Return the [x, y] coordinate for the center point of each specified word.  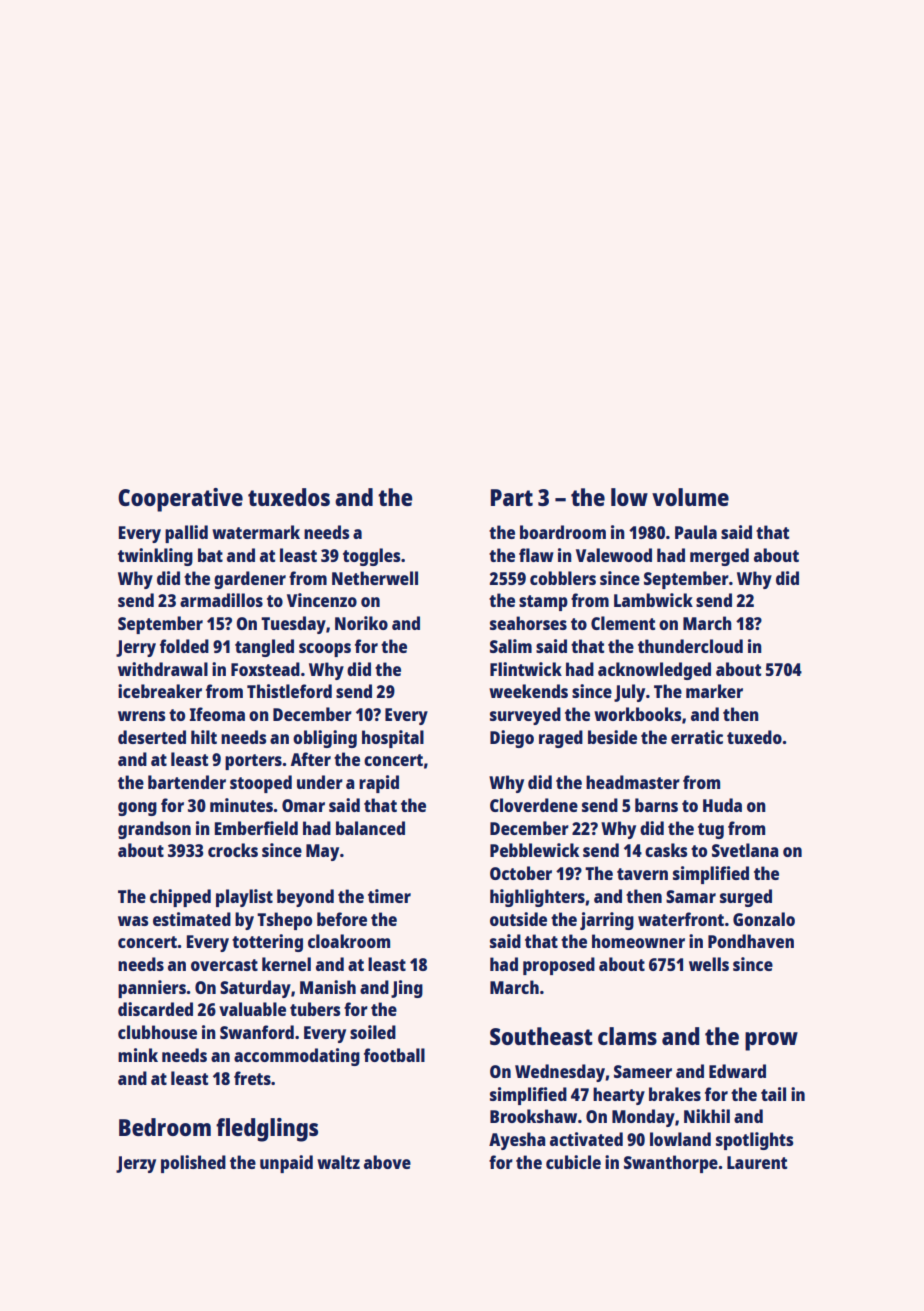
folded [184, 646]
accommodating [297, 1057]
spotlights [754, 1141]
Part [512, 497]
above [387, 1162]
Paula [696, 532]
